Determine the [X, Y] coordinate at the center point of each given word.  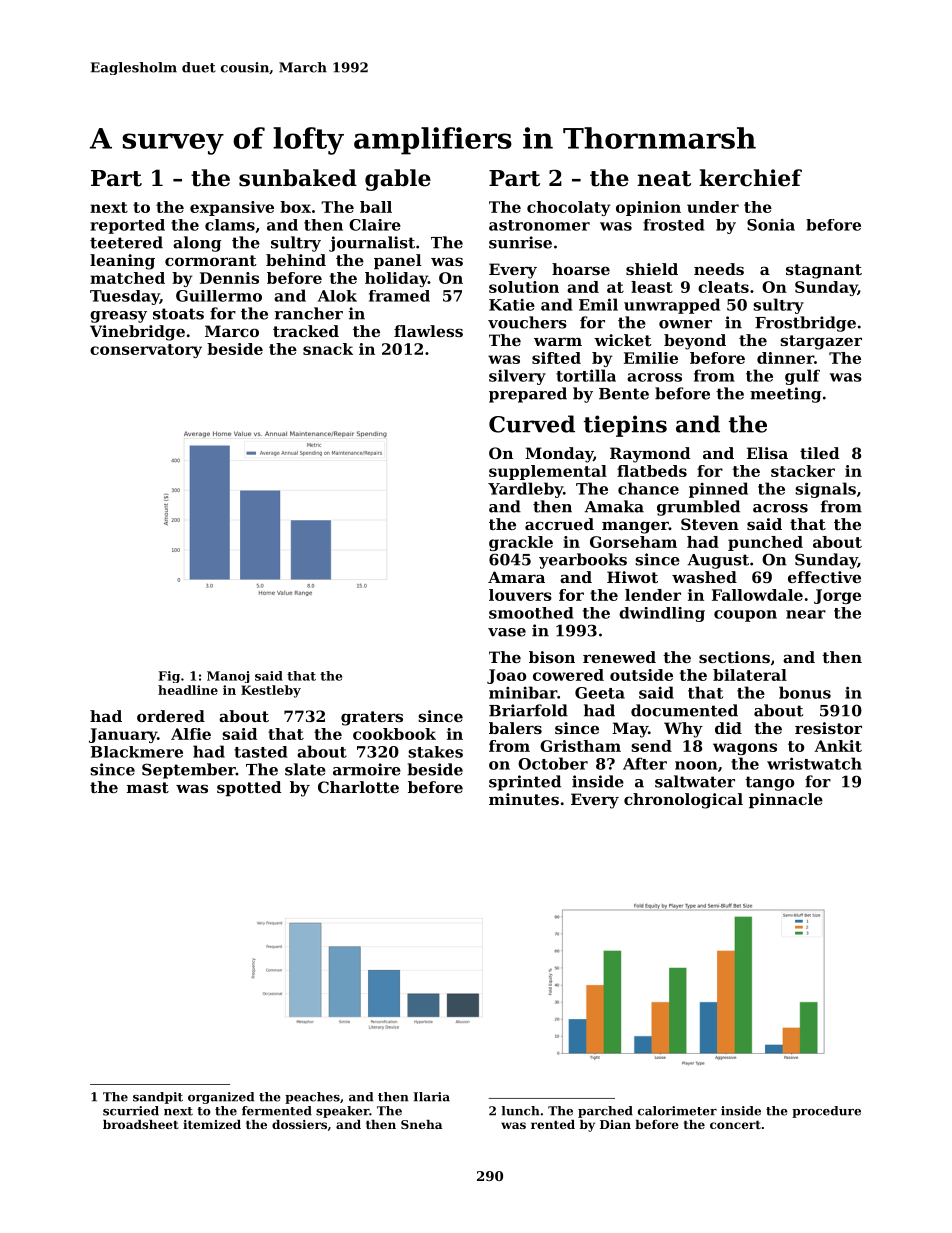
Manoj [228, 677]
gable [398, 180]
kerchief [750, 178]
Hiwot [632, 577]
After [645, 763]
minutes [524, 799]
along [197, 244]
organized [221, 1098]
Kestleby [271, 691]
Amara [516, 577]
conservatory [146, 351]
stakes [435, 752]
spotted [249, 788]
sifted [556, 358]
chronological [683, 801]
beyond [695, 342]
